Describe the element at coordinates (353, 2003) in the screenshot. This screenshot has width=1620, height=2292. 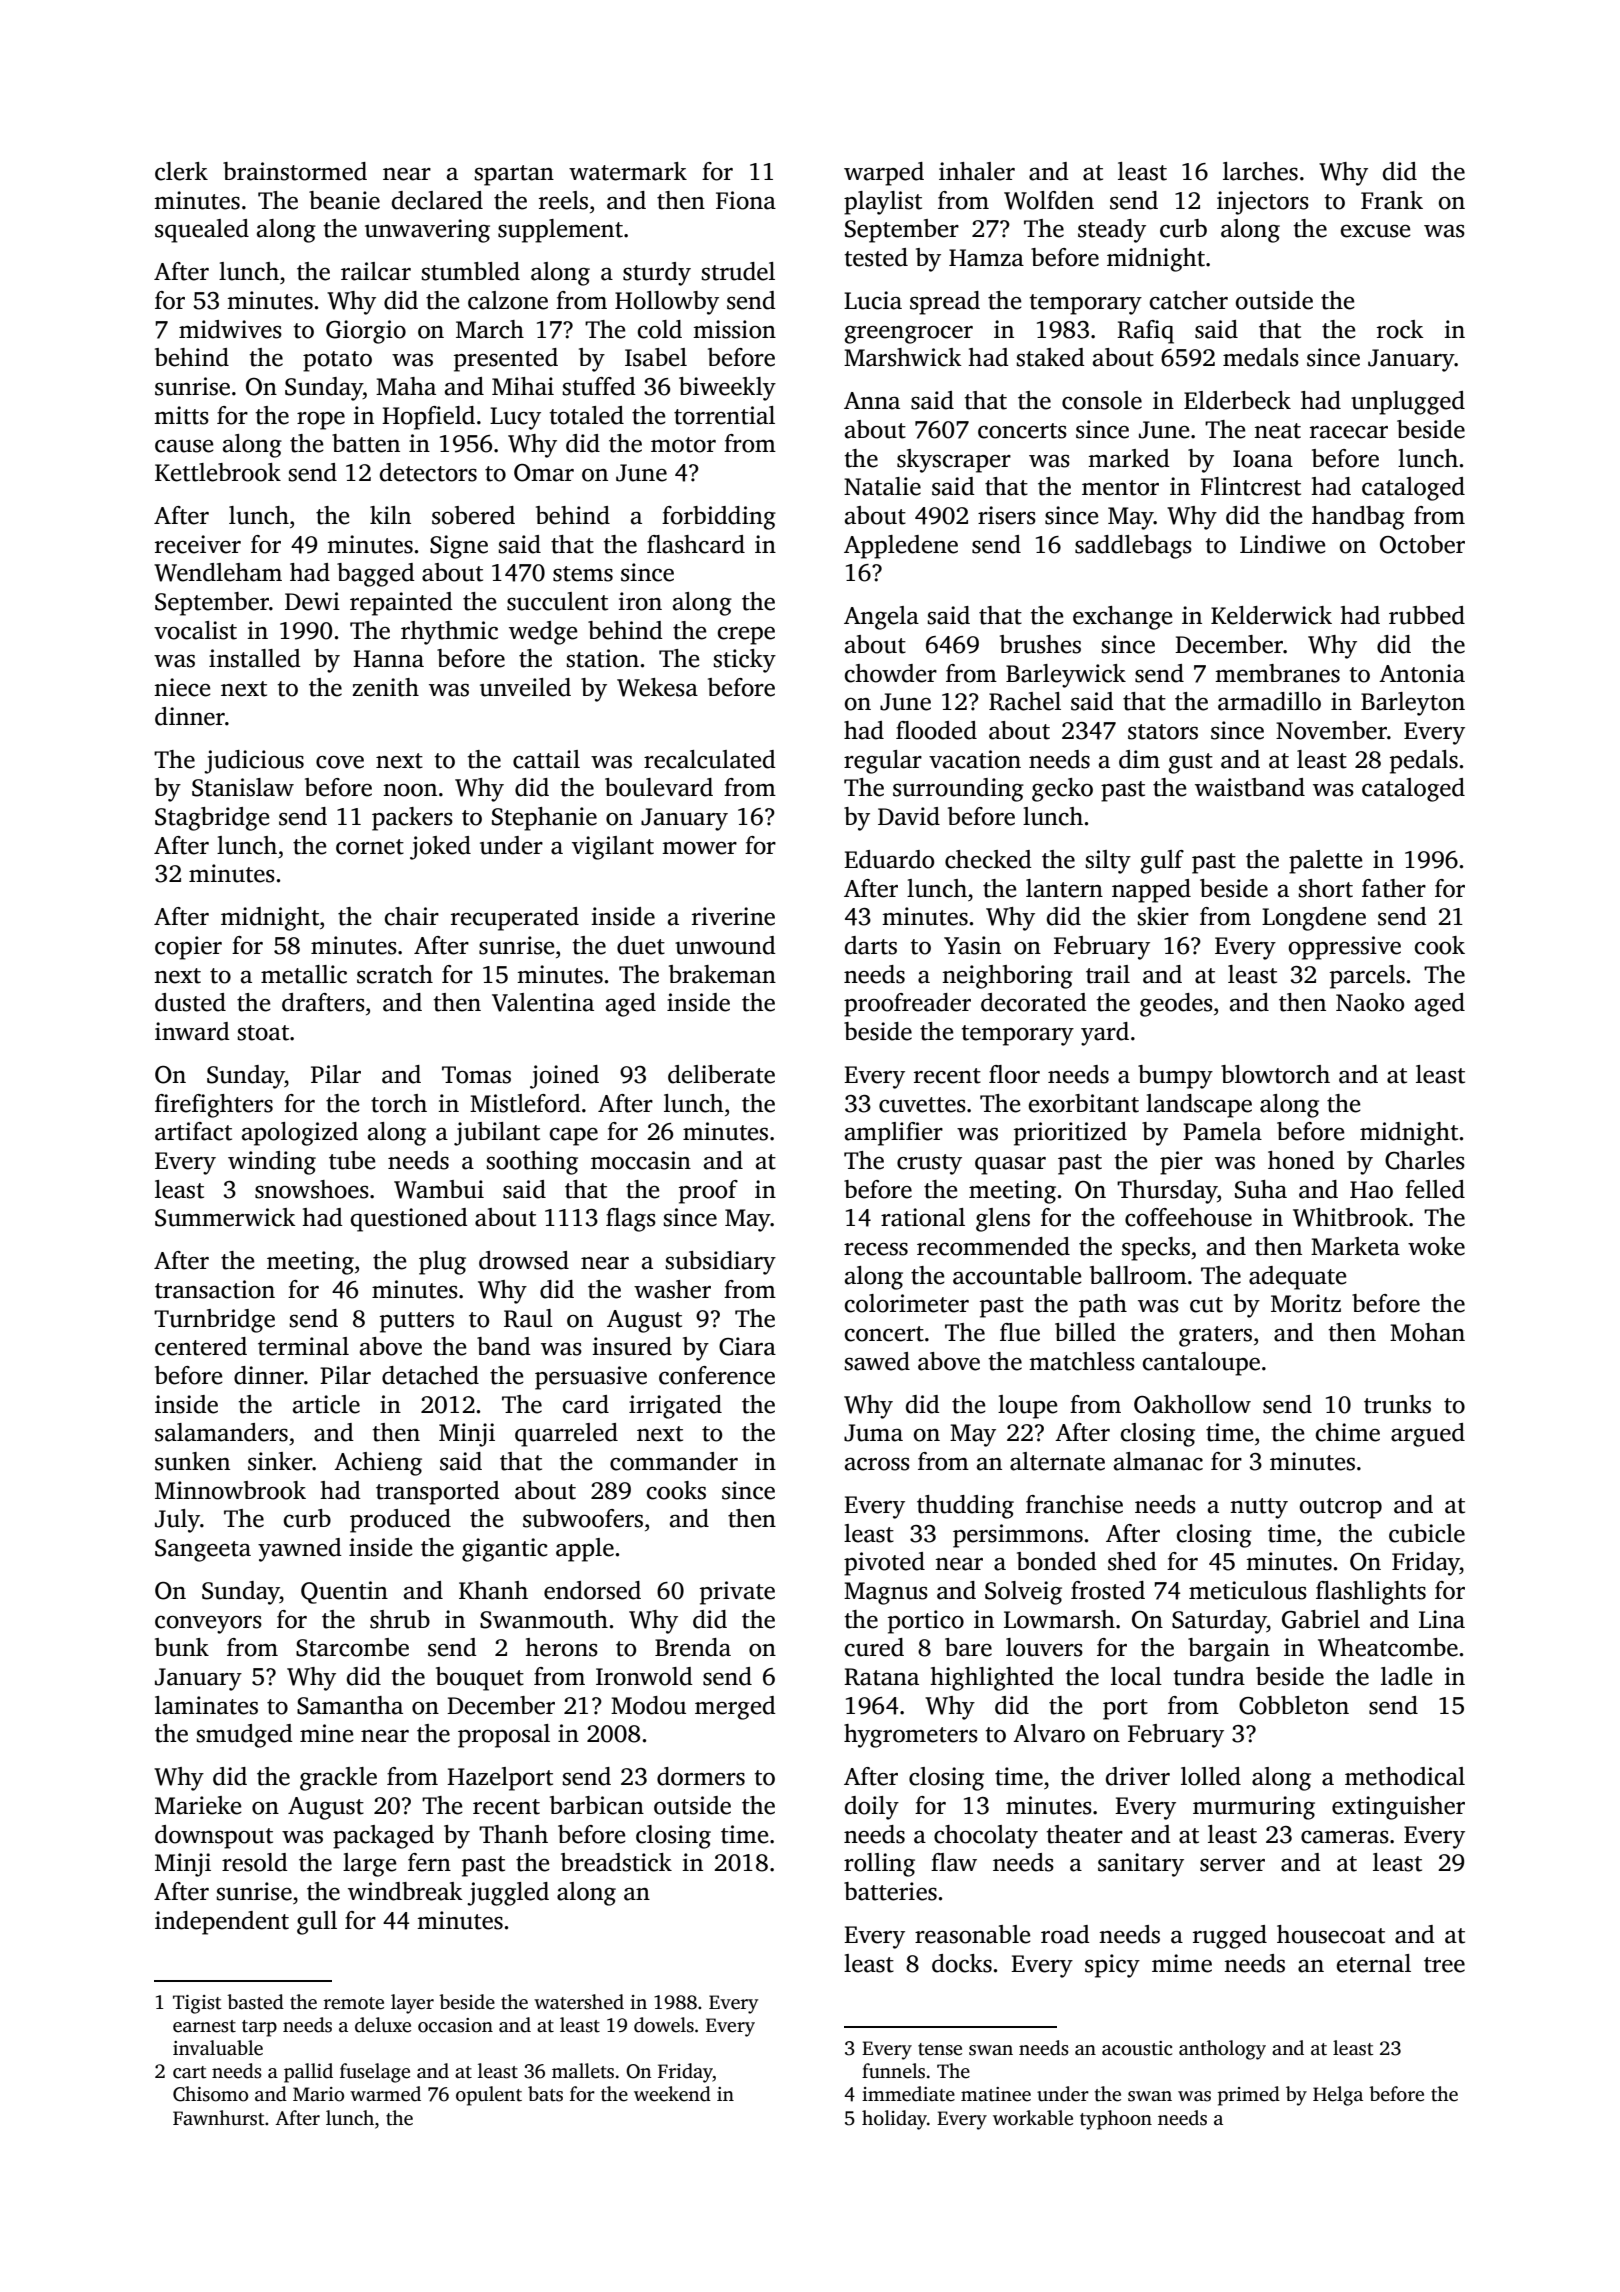
I see `remote` at that location.
